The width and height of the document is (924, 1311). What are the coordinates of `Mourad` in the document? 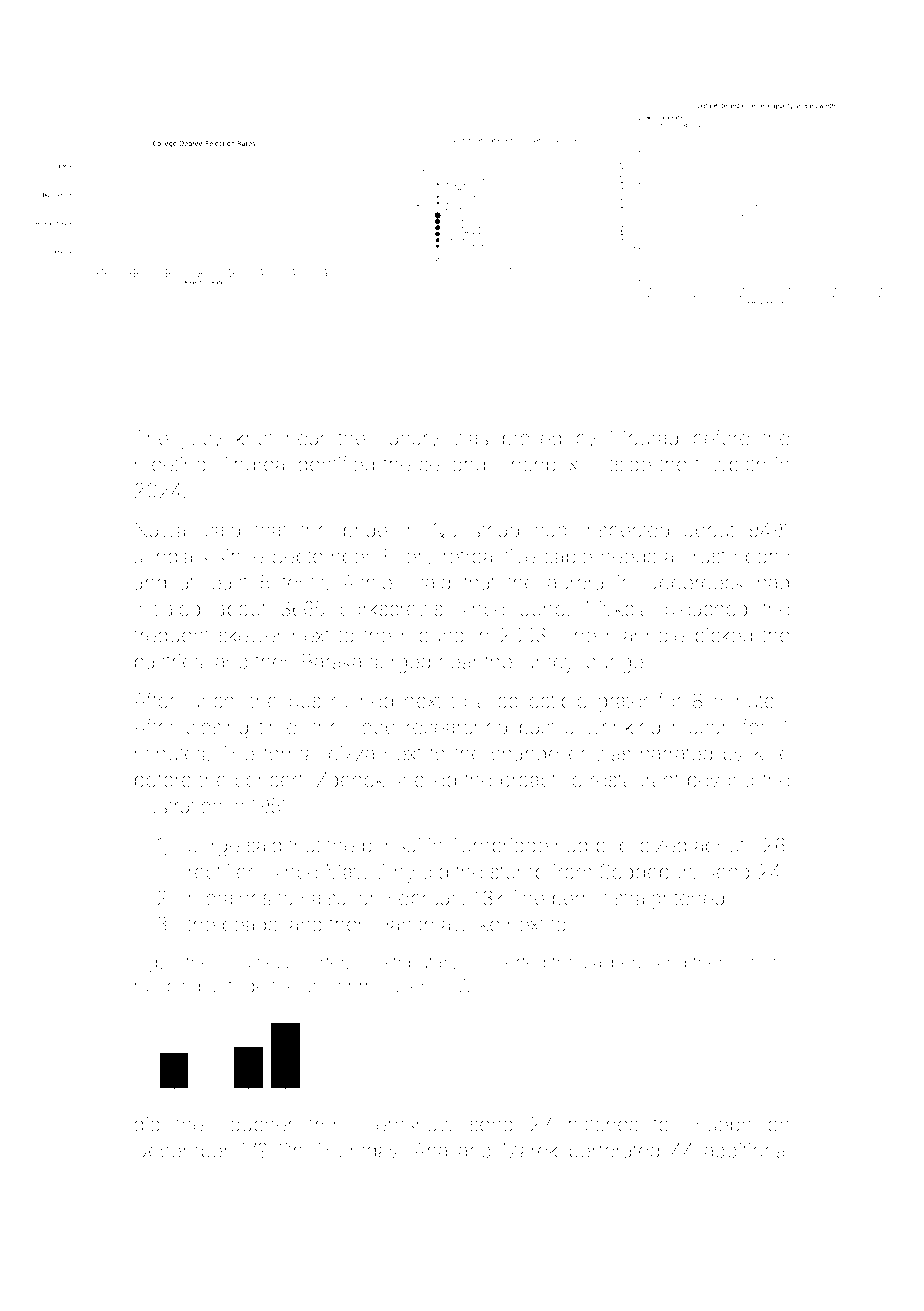 It's located at (644, 438).
